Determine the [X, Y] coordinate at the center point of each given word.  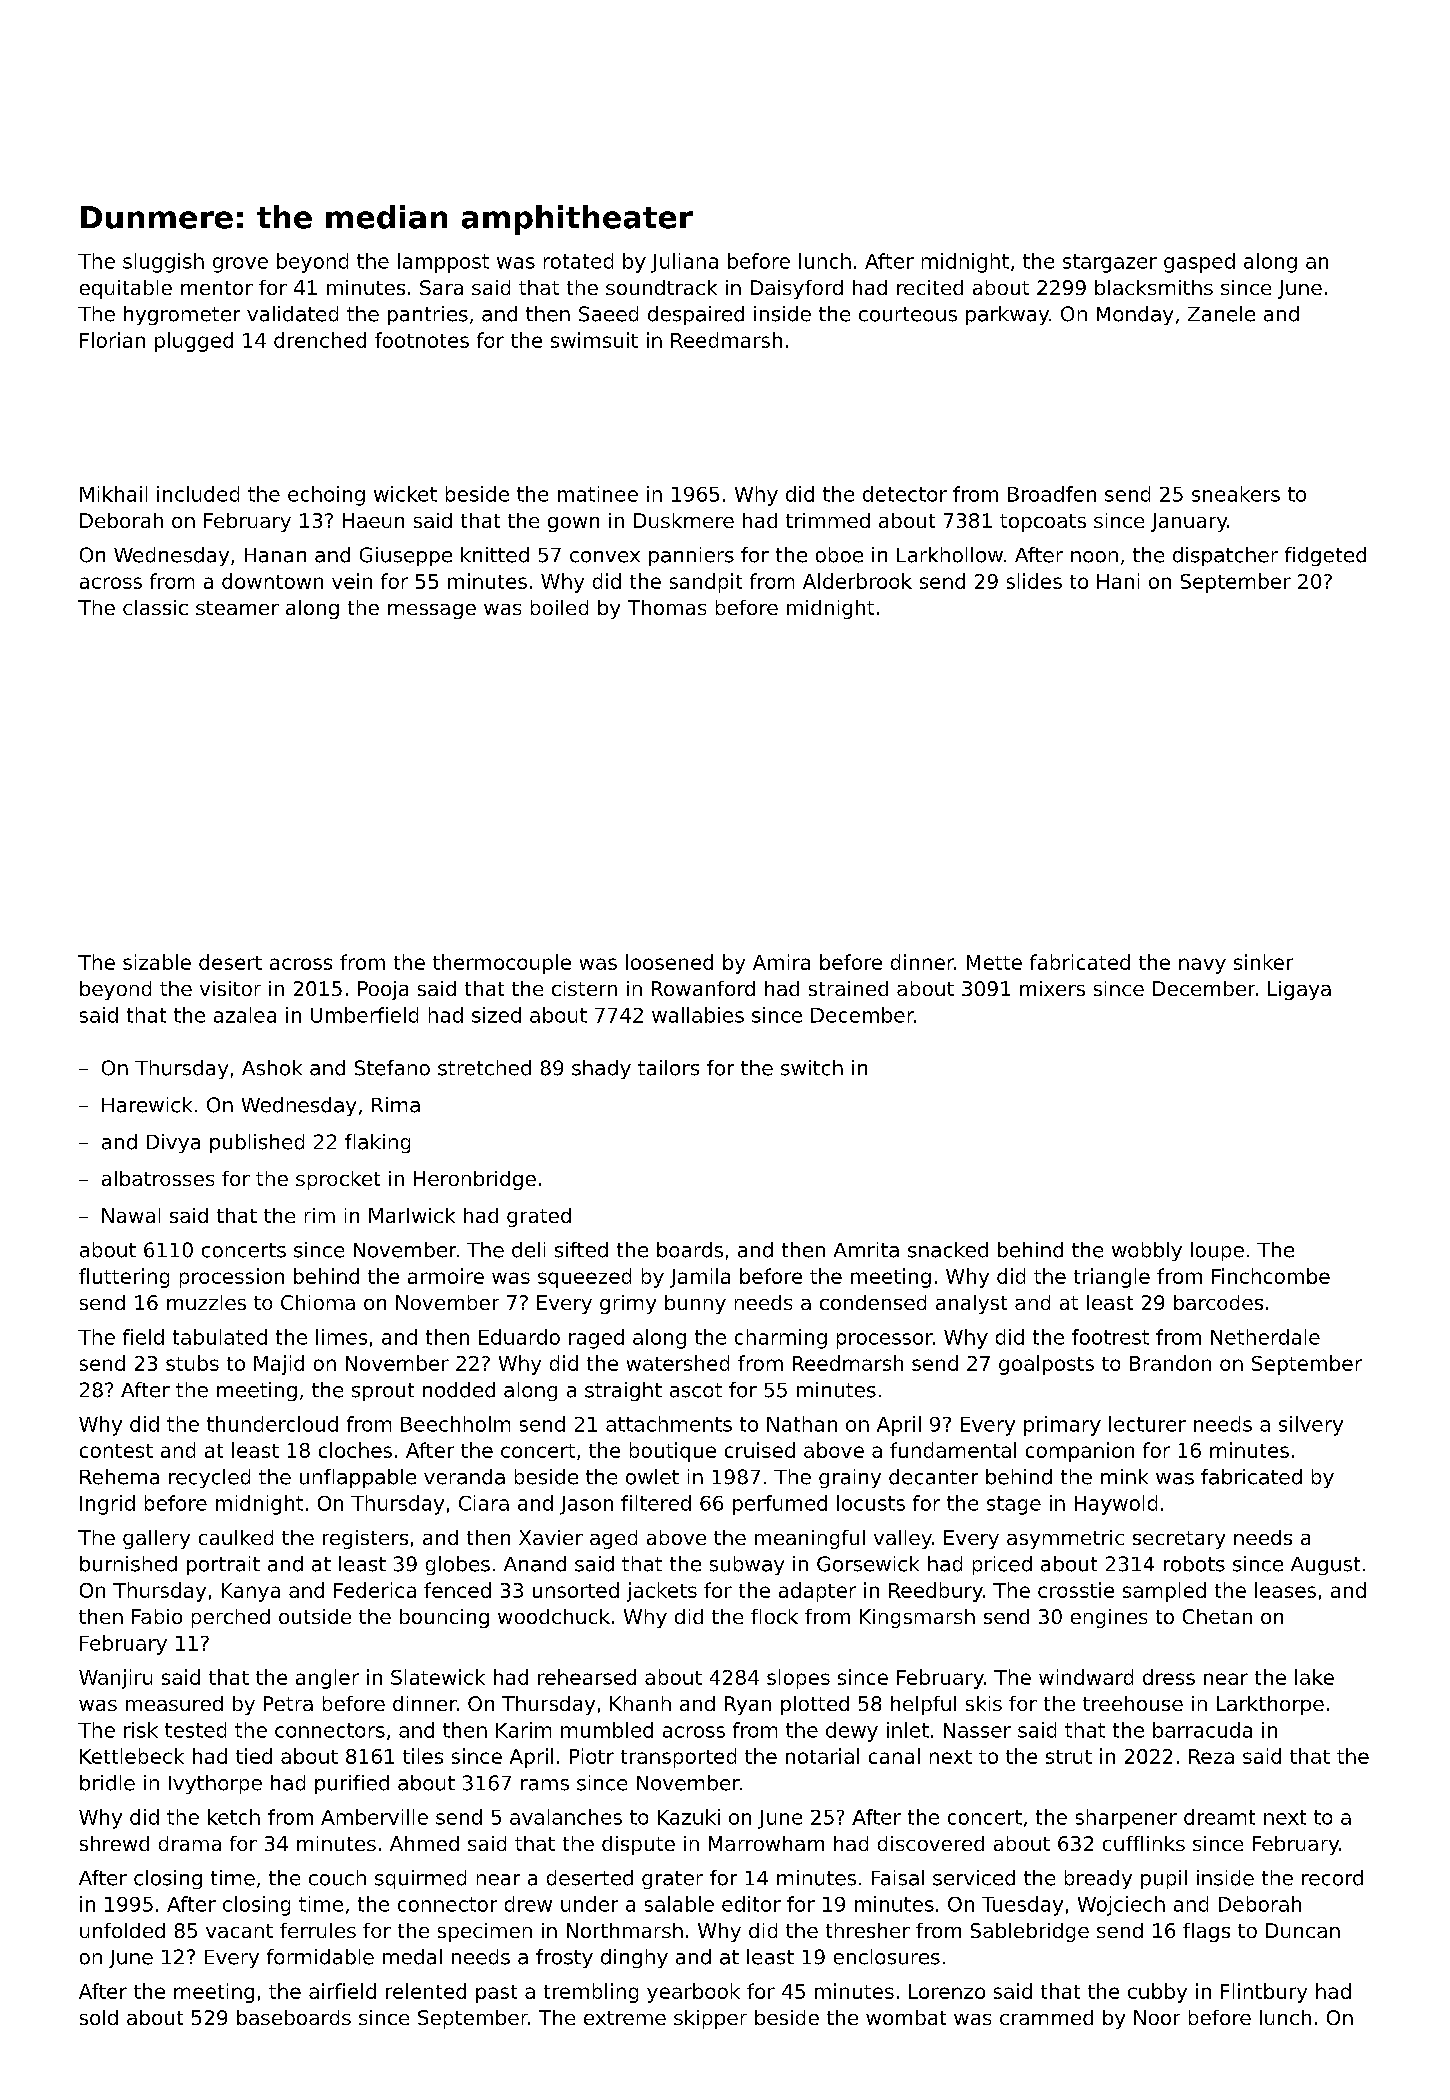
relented [426, 1991]
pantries [428, 315]
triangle [1112, 1278]
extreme [625, 2018]
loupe [1217, 1251]
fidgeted [1325, 556]
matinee [598, 494]
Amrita [866, 1250]
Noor [1157, 2017]
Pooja [383, 990]
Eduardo [519, 1337]
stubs [192, 1363]
